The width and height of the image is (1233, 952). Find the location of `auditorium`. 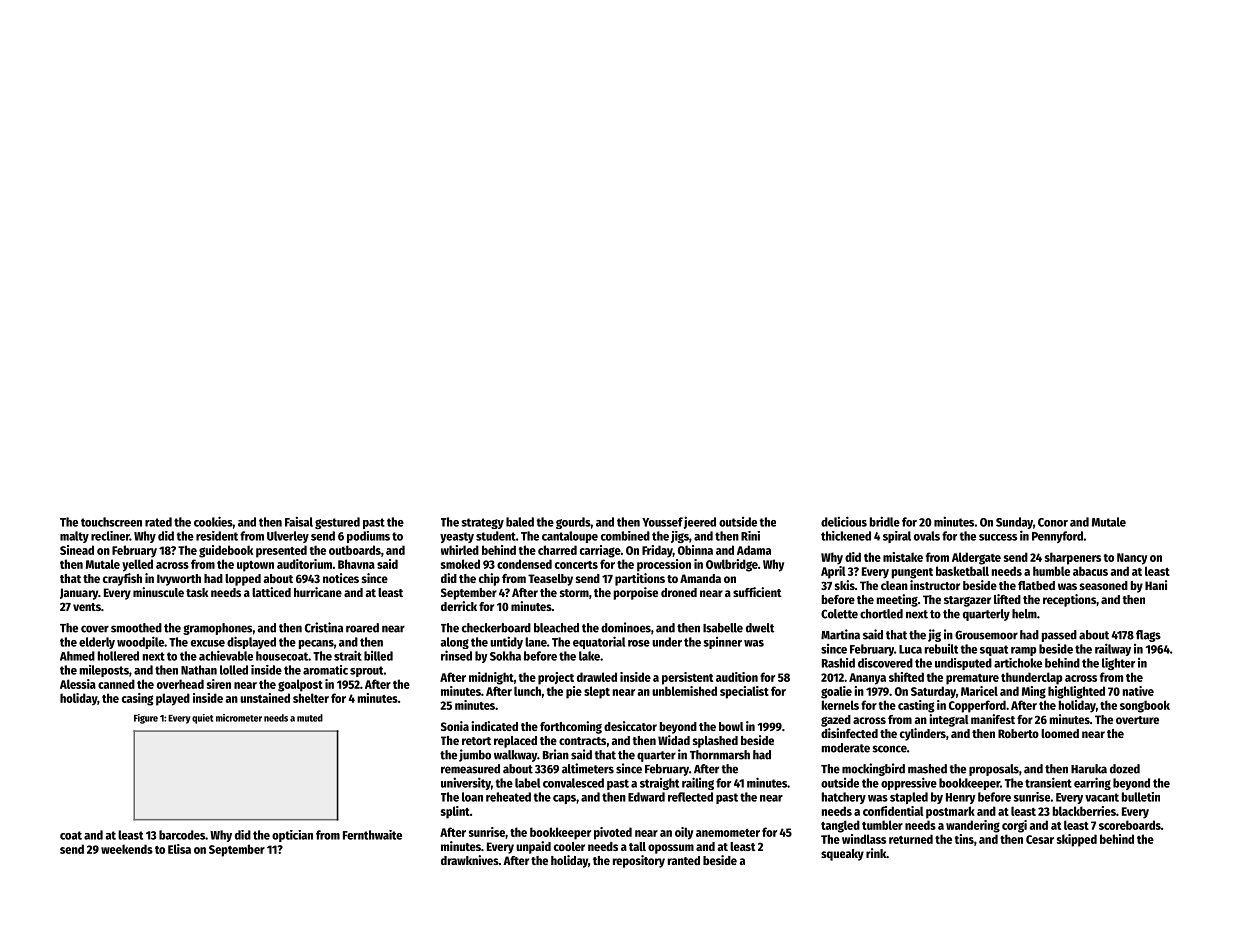

auditorium is located at coordinates (304, 564).
